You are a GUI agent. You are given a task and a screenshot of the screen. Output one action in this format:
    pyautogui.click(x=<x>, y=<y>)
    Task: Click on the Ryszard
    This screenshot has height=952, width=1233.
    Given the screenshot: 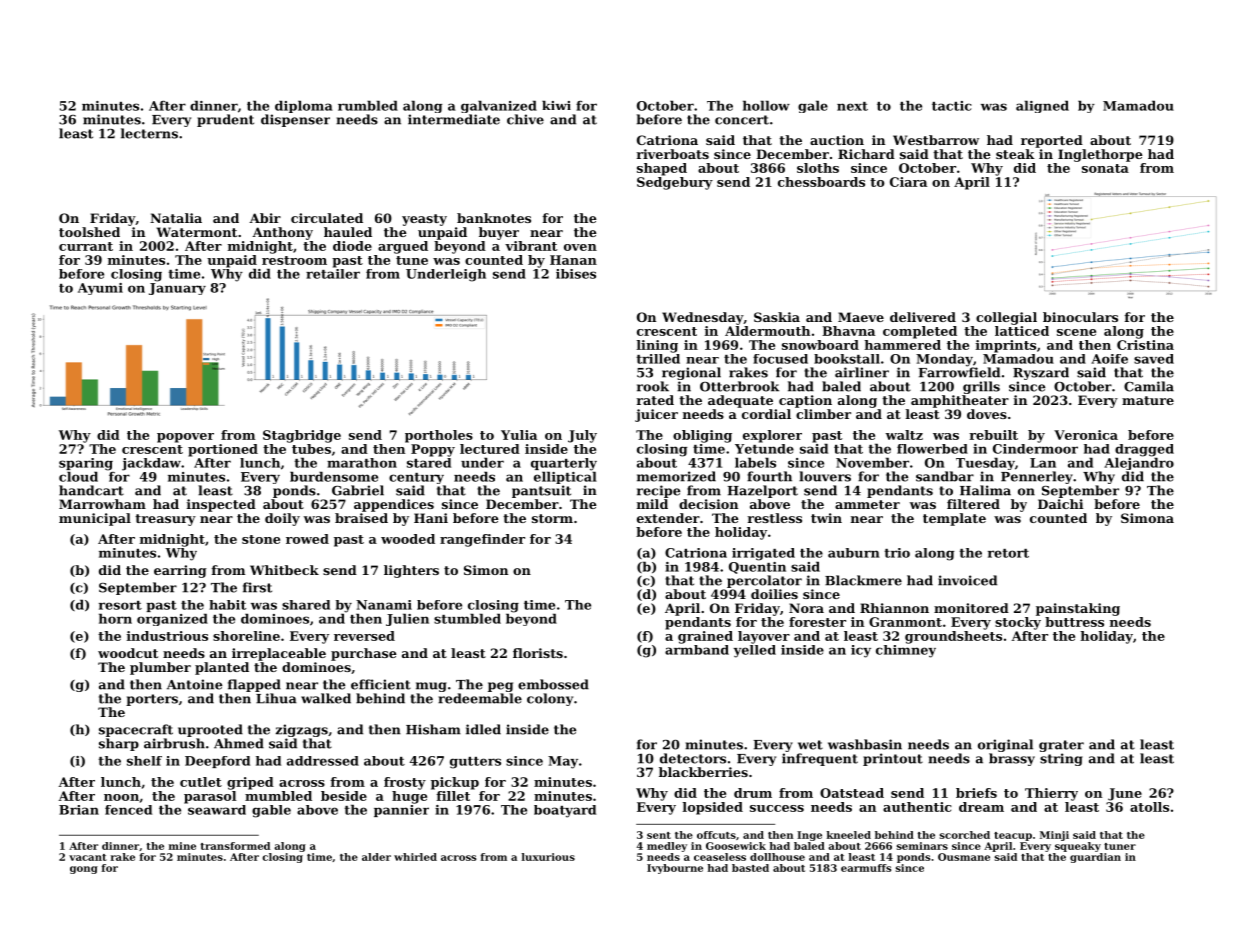 What is the action you would take?
    pyautogui.click(x=1041, y=373)
